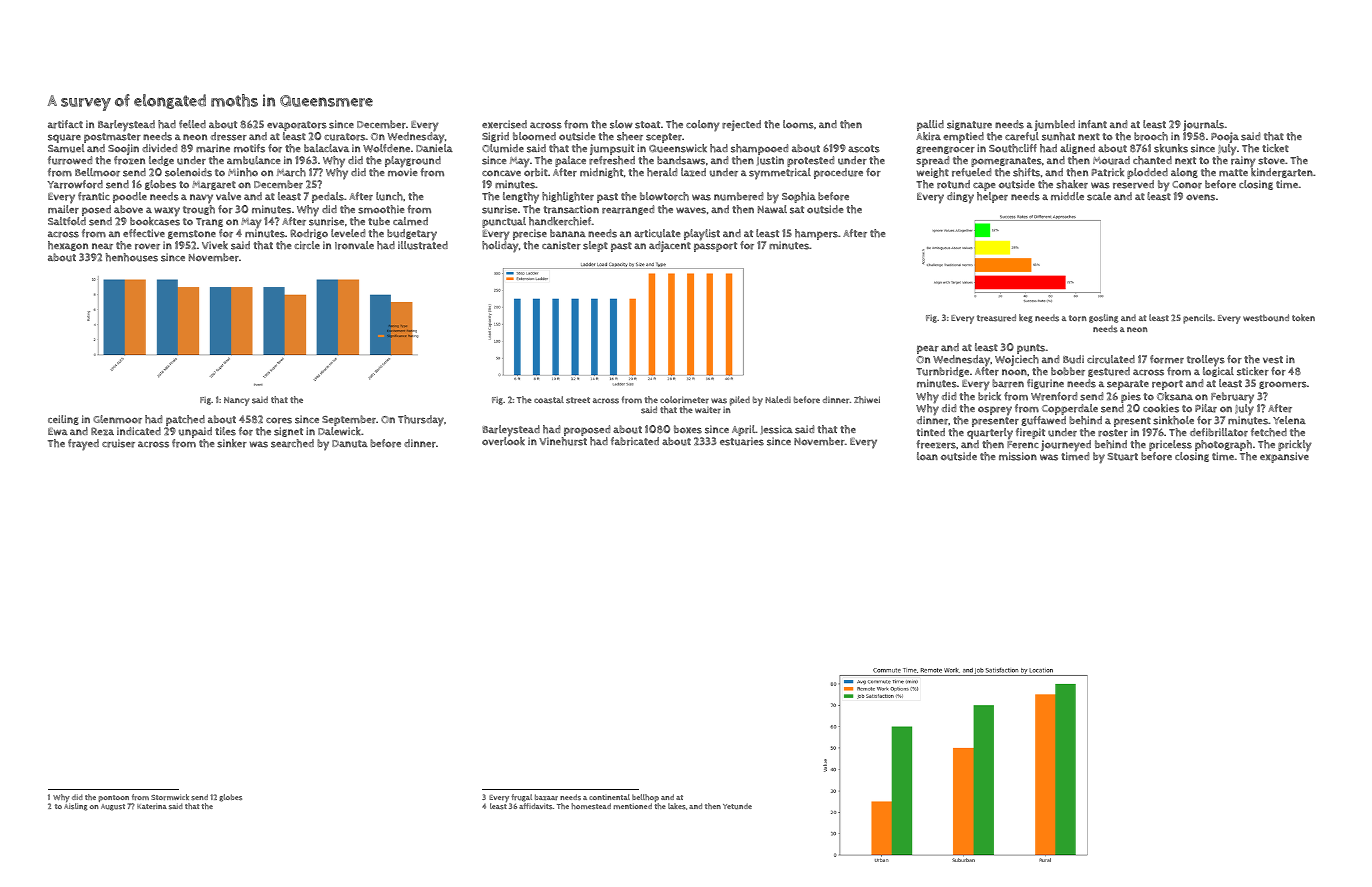  I want to click on estuaries, so click(742, 441).
